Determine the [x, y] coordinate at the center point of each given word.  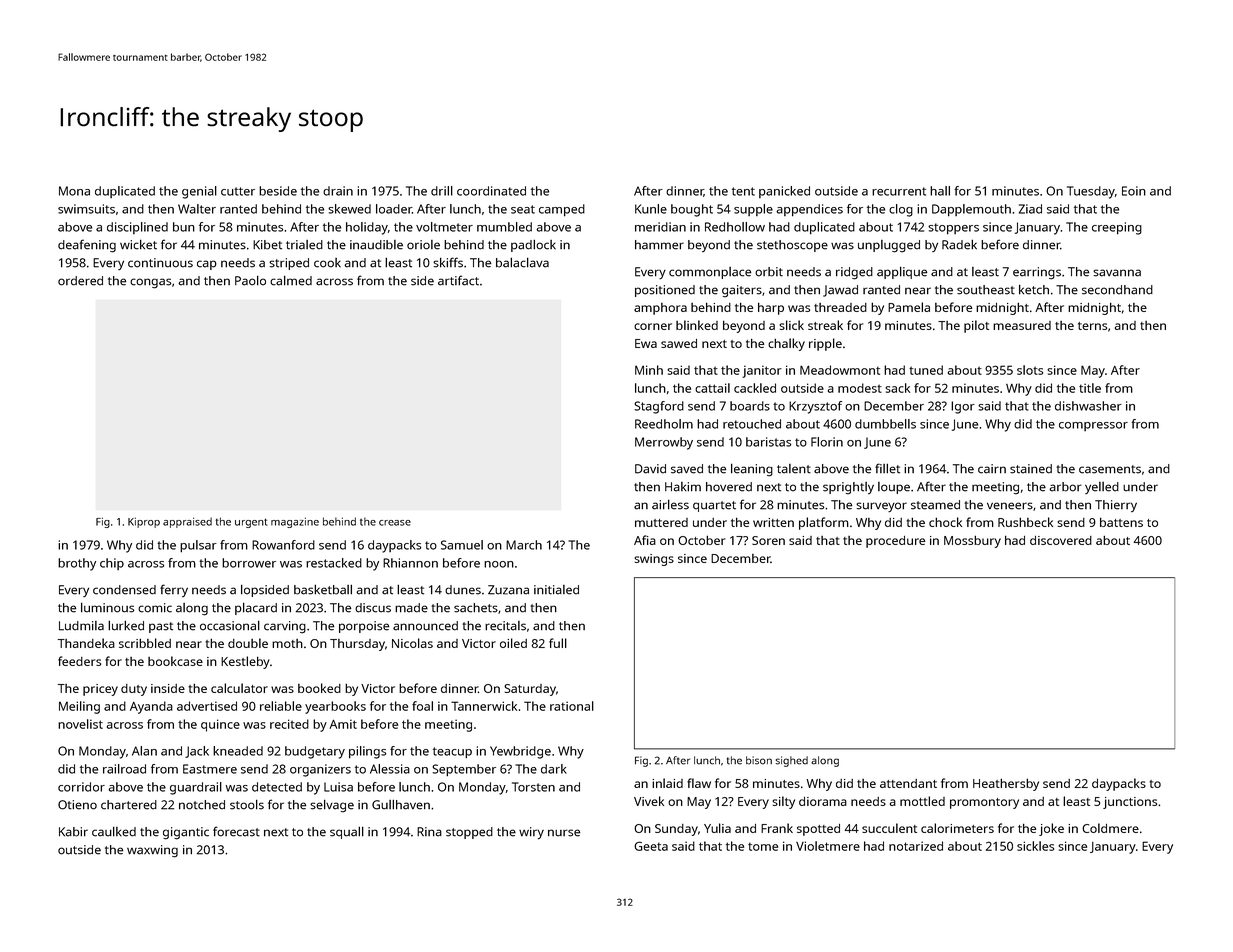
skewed [349, 209]
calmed [291, 280]
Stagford [659, 407]
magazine [295, 523]
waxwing [152, 851]
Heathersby [1006, 784]
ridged [854, 273]
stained [1031, 469]
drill [442, 191]
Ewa [646, 343]
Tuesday [1091, 192]
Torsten [533, 787]
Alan [144, 751]
